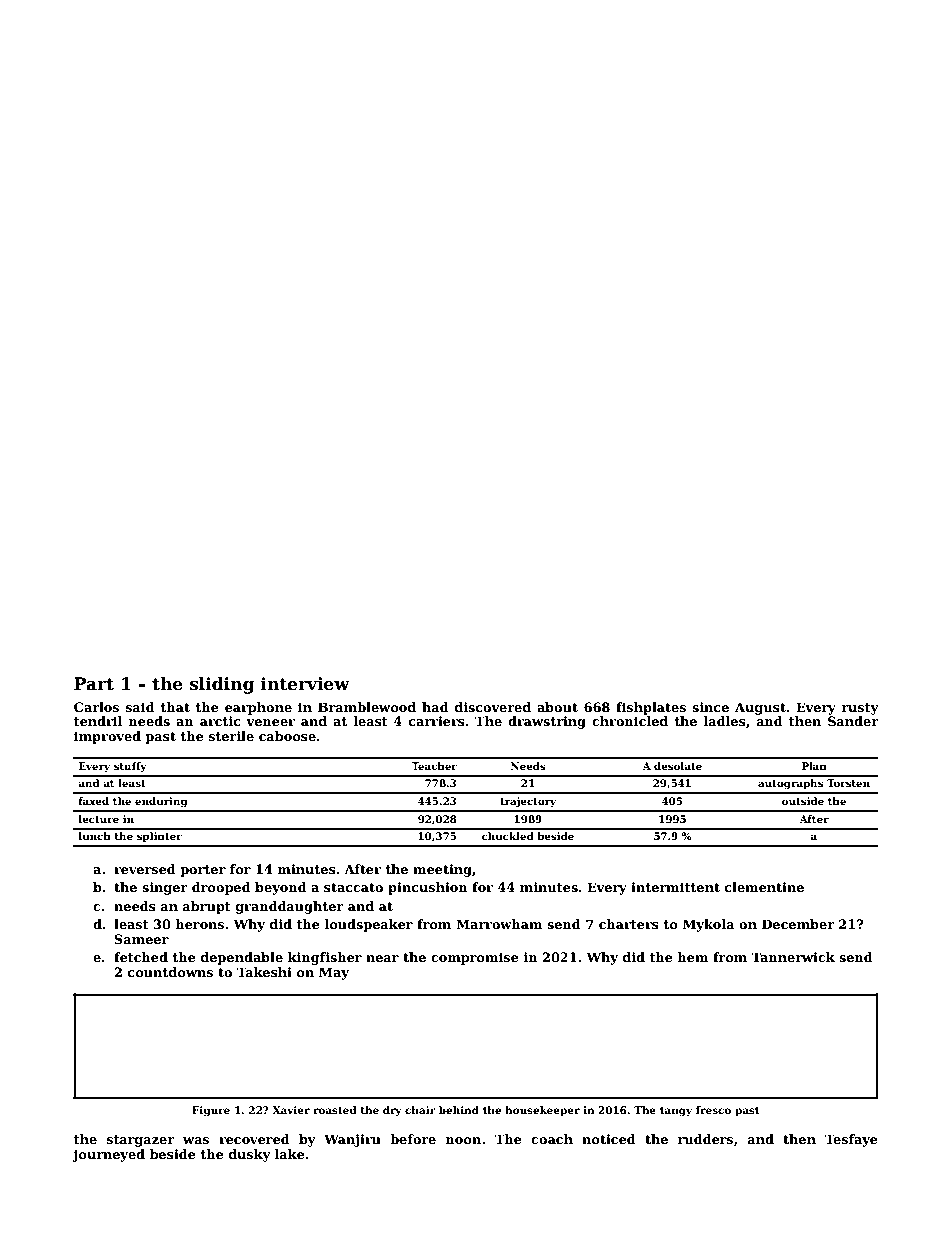 This screenshot has width=952, height=1233. What do you see at coordinates (161, 802) in the screenshot?
I see `enduring` at bounding box center [161, 802].
